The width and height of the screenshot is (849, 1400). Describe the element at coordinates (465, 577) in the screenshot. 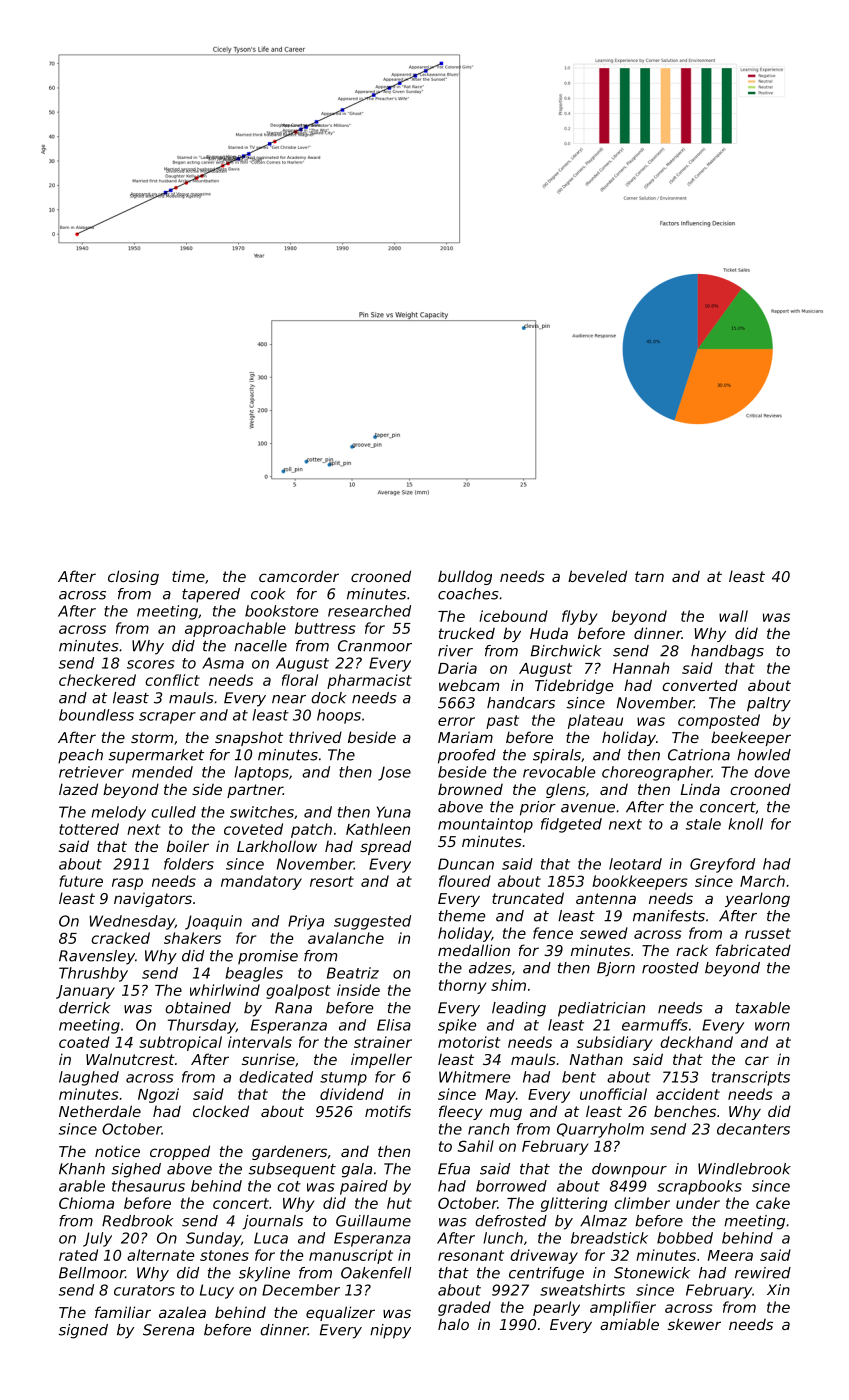

I see `bulldog` at that location.
